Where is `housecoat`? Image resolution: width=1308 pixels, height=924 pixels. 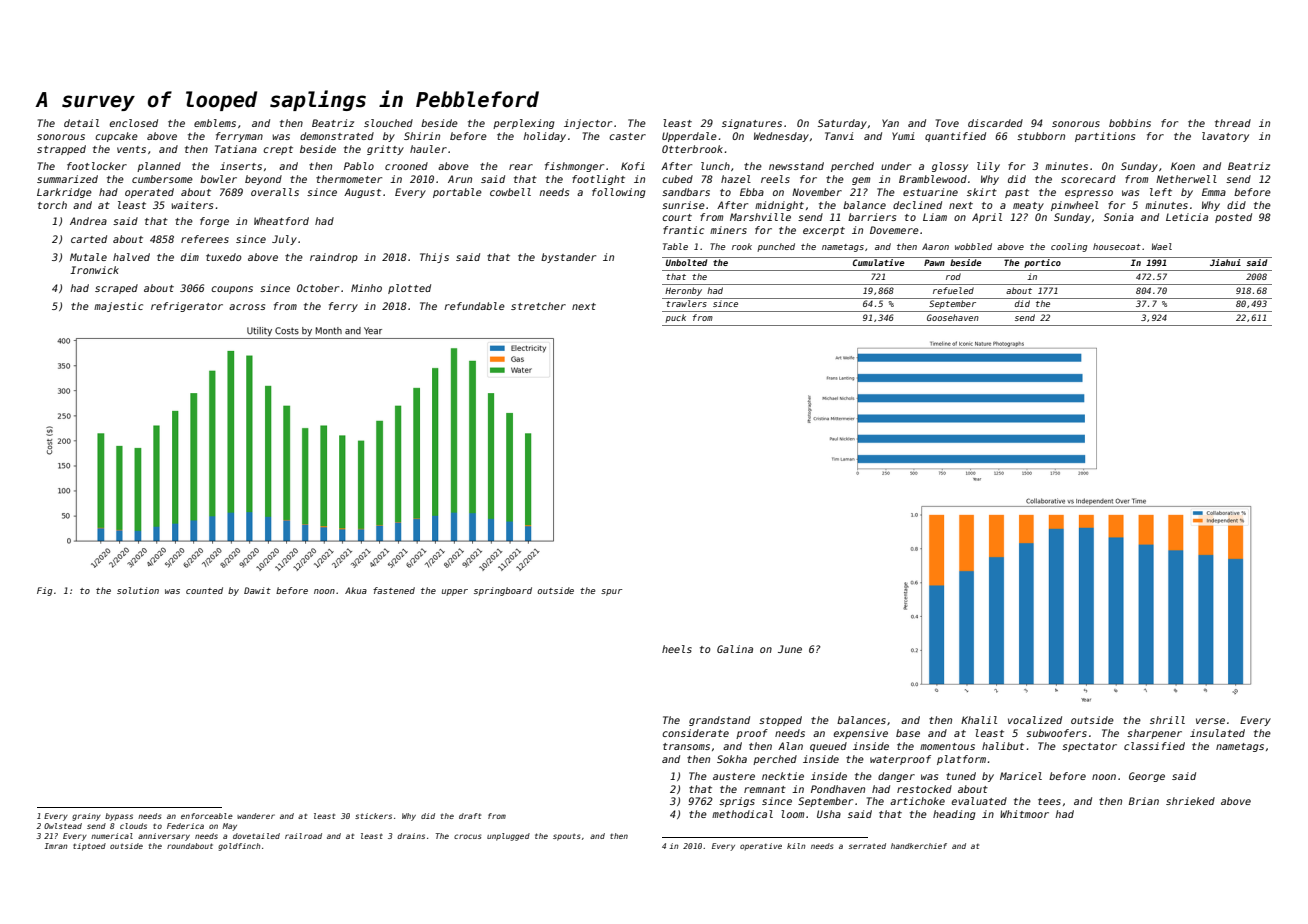
housecoat is located at coordinates (1117, 246).
